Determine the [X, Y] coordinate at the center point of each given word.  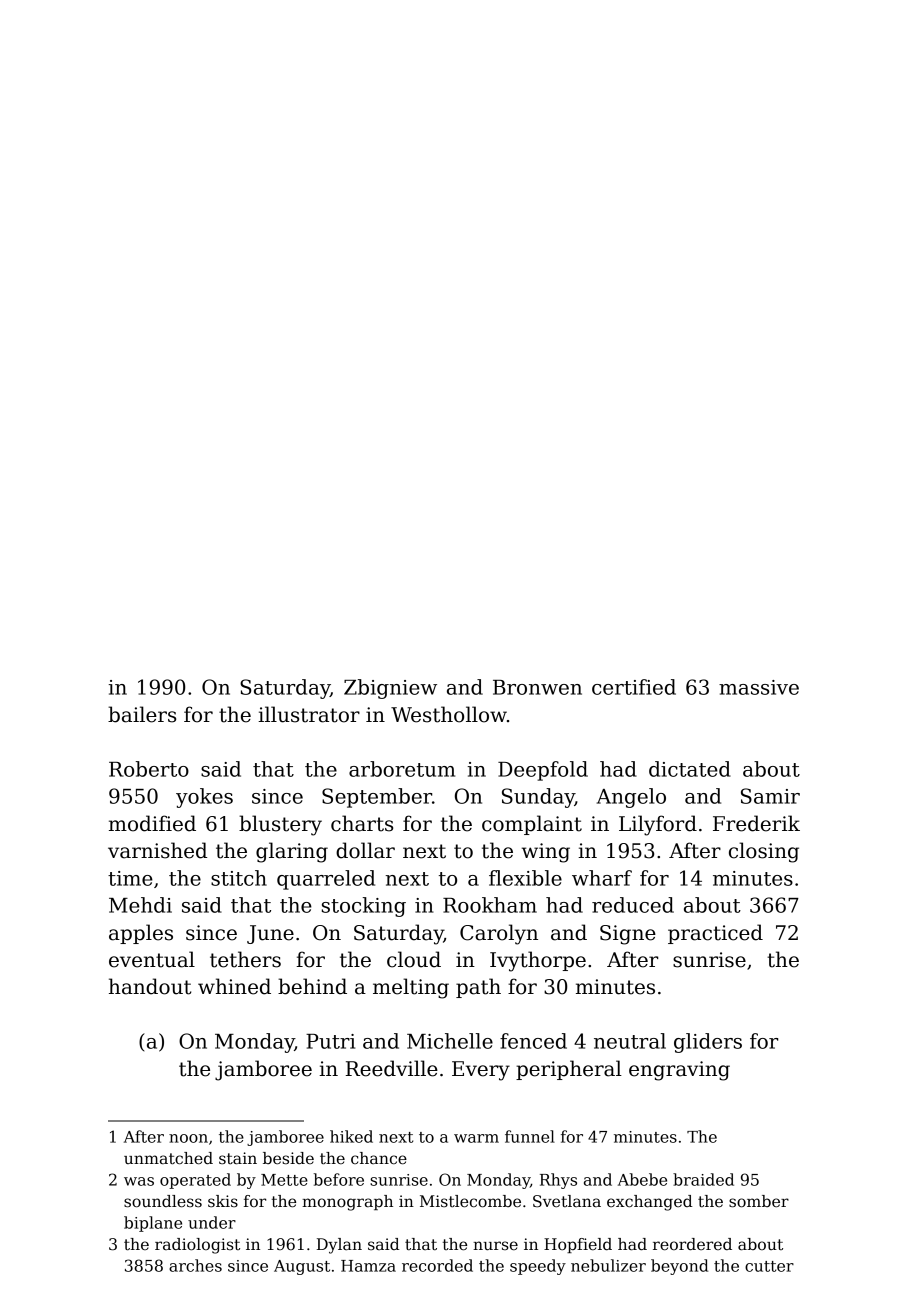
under [212, 1222]
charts [362, 823]
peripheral [569, 1070]
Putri [330, 1041]
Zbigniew [390, 689]
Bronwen [537, 687]
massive [759, 687]
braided [703, 1179]
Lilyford [658, 825]
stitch [239, 878]
